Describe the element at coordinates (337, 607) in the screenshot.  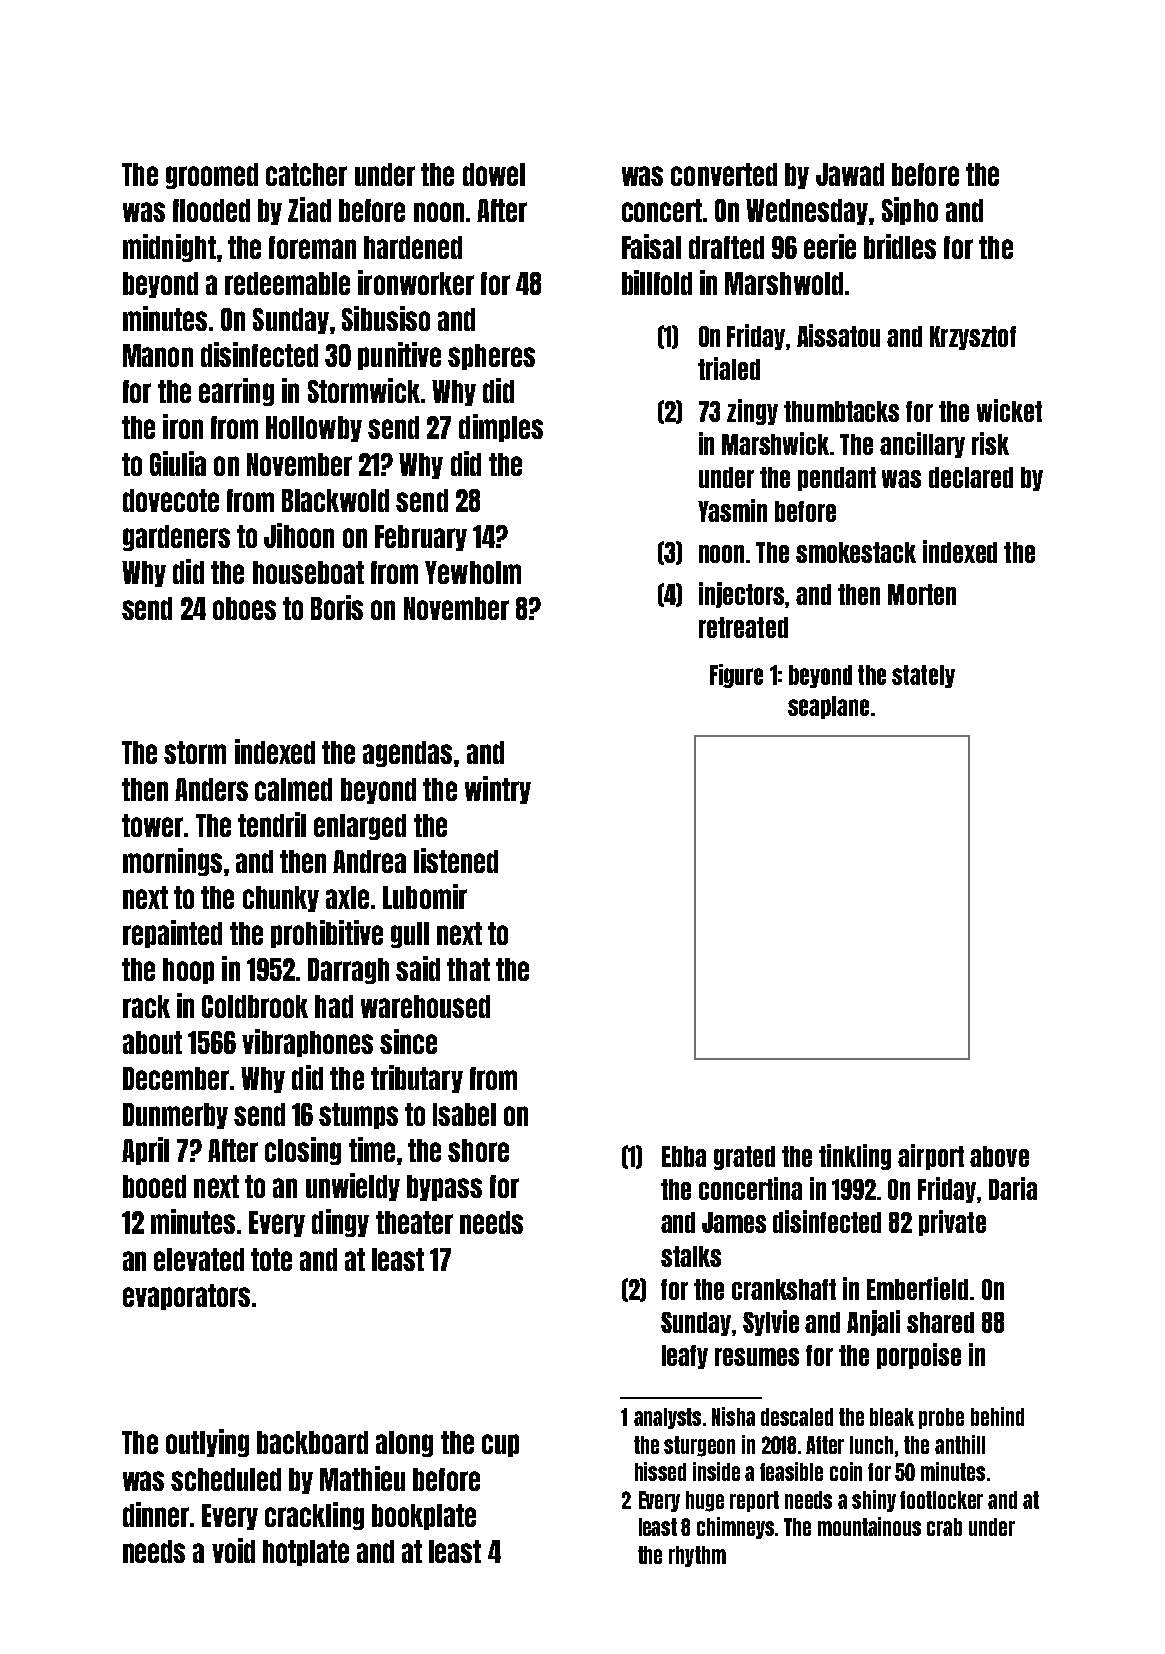
I see `Boris` at that location.
